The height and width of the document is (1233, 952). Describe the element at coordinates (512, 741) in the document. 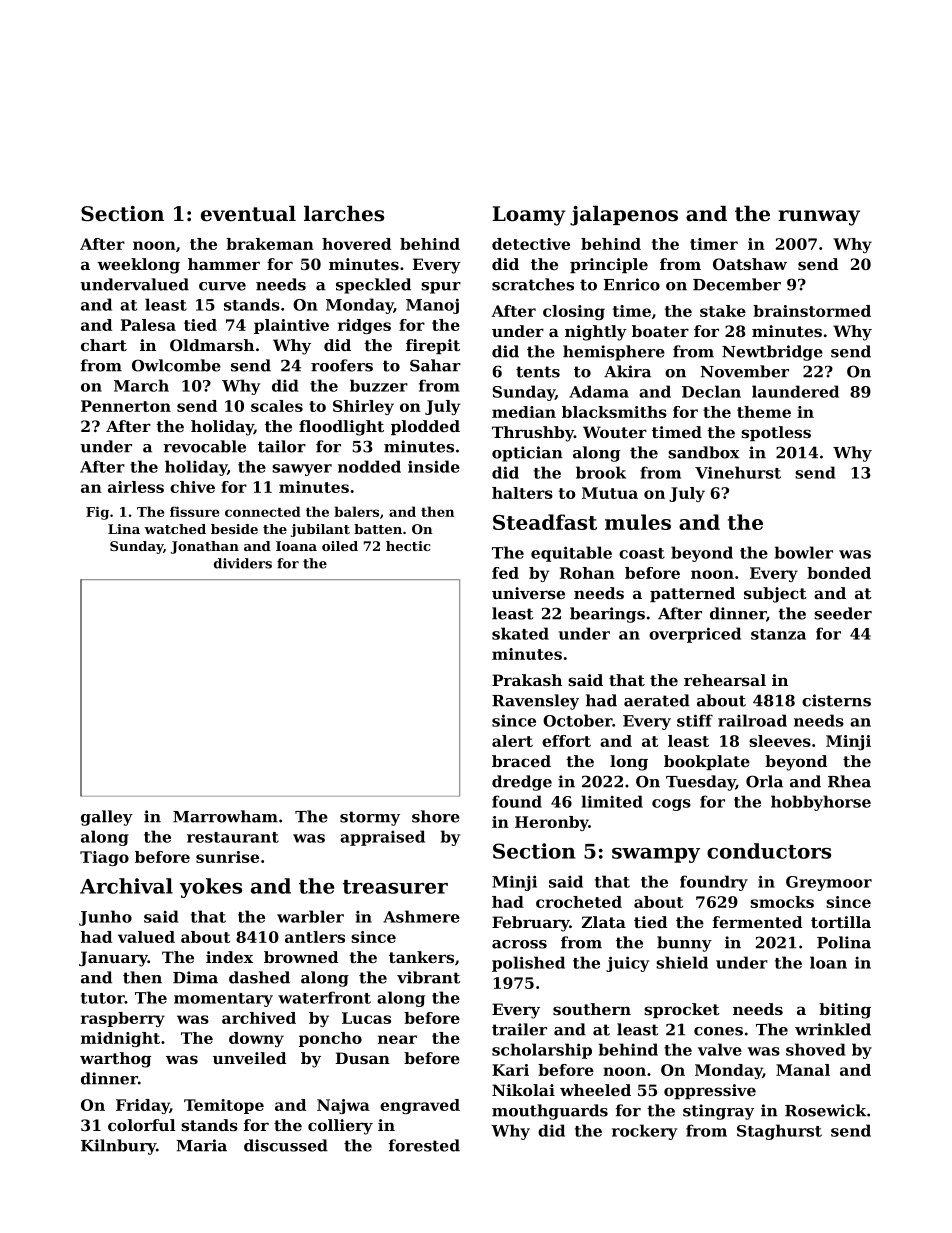

I see `alert` at that location.
